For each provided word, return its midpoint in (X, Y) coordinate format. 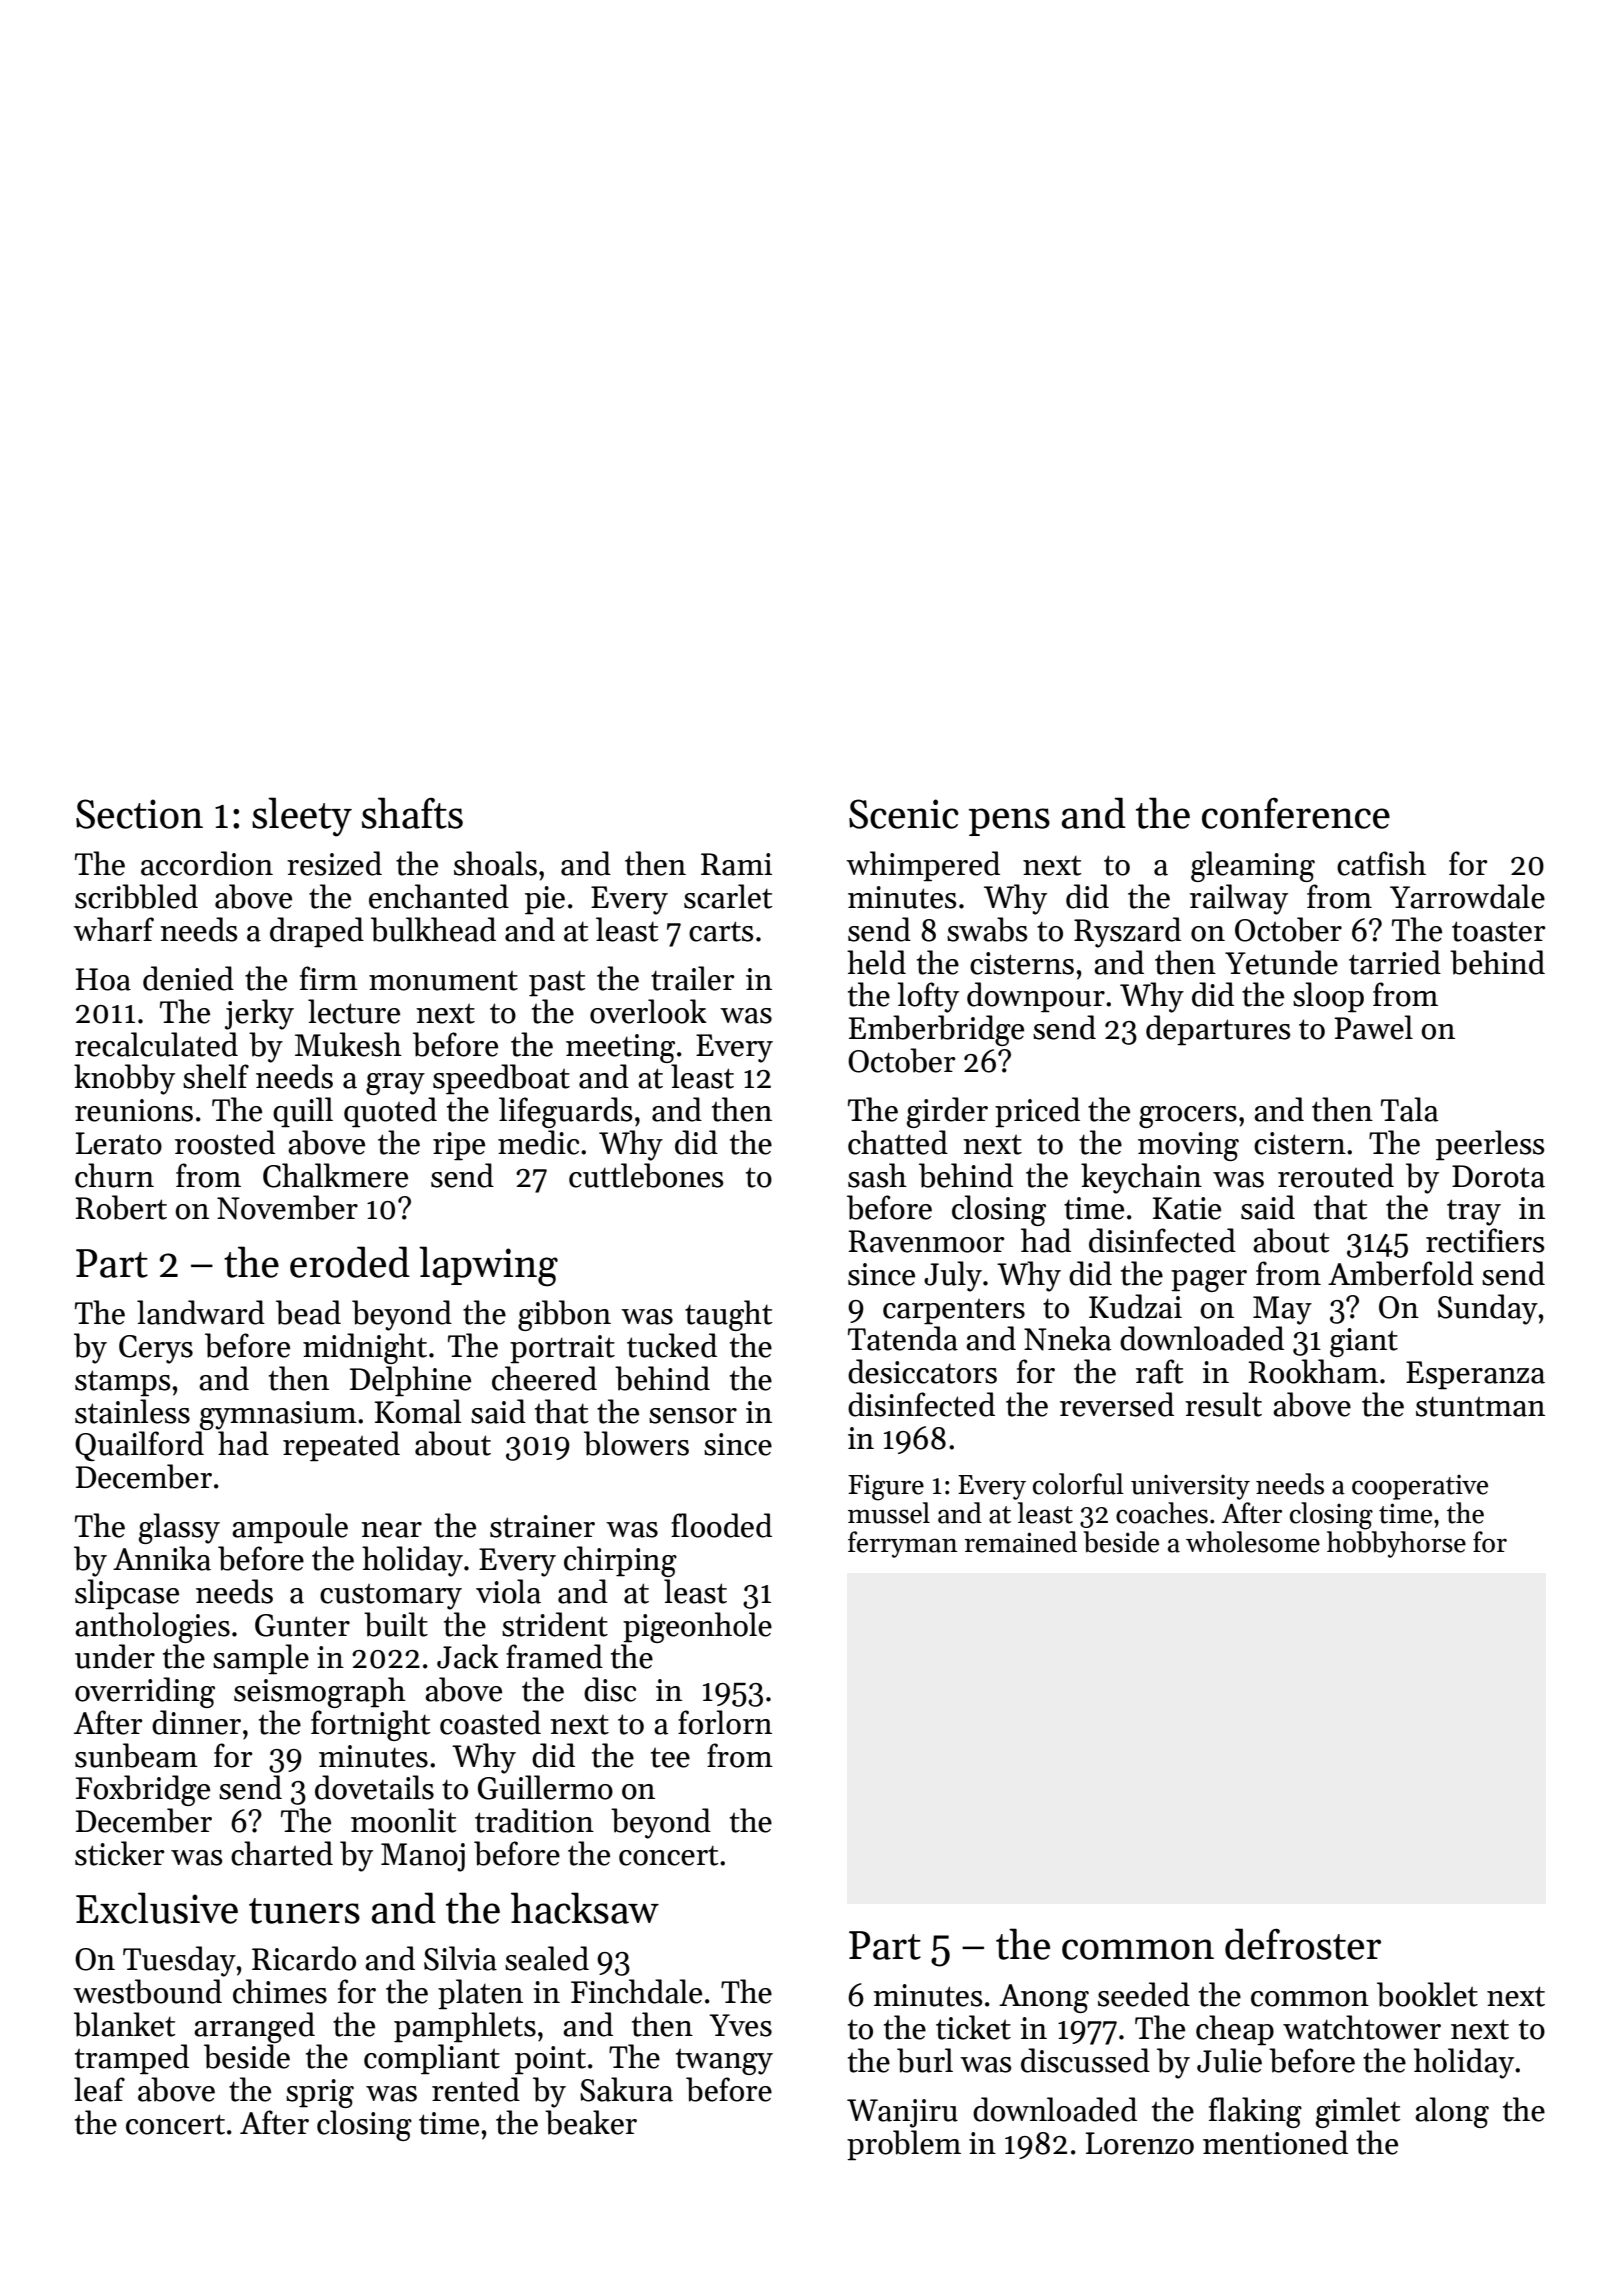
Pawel (1373, 1027)
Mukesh (348, 1044)
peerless (1490, 1145)
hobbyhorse (1396, 1544)
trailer (692, 978)
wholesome (1253, 1542)
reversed (1117, 1404)
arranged (254, 2027)
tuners (304, 1911)
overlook (648, 1011)
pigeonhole (697, 1627)
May (1282, 1310)
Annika (162, 1558)
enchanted (439, 896)
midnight (365, 1348)
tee (670, 1758)
